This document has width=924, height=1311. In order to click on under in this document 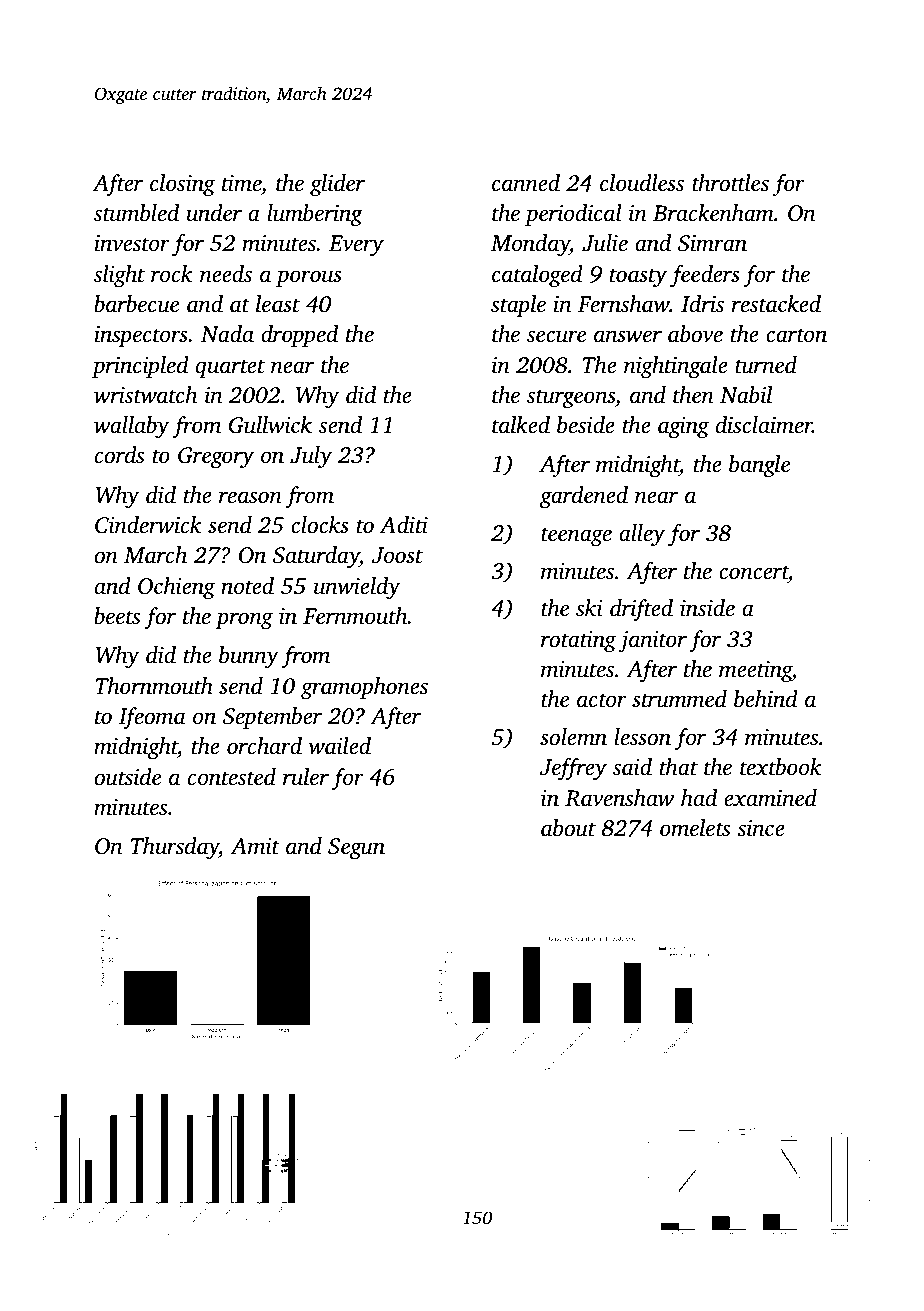, I will do `click(214, 213)`.
